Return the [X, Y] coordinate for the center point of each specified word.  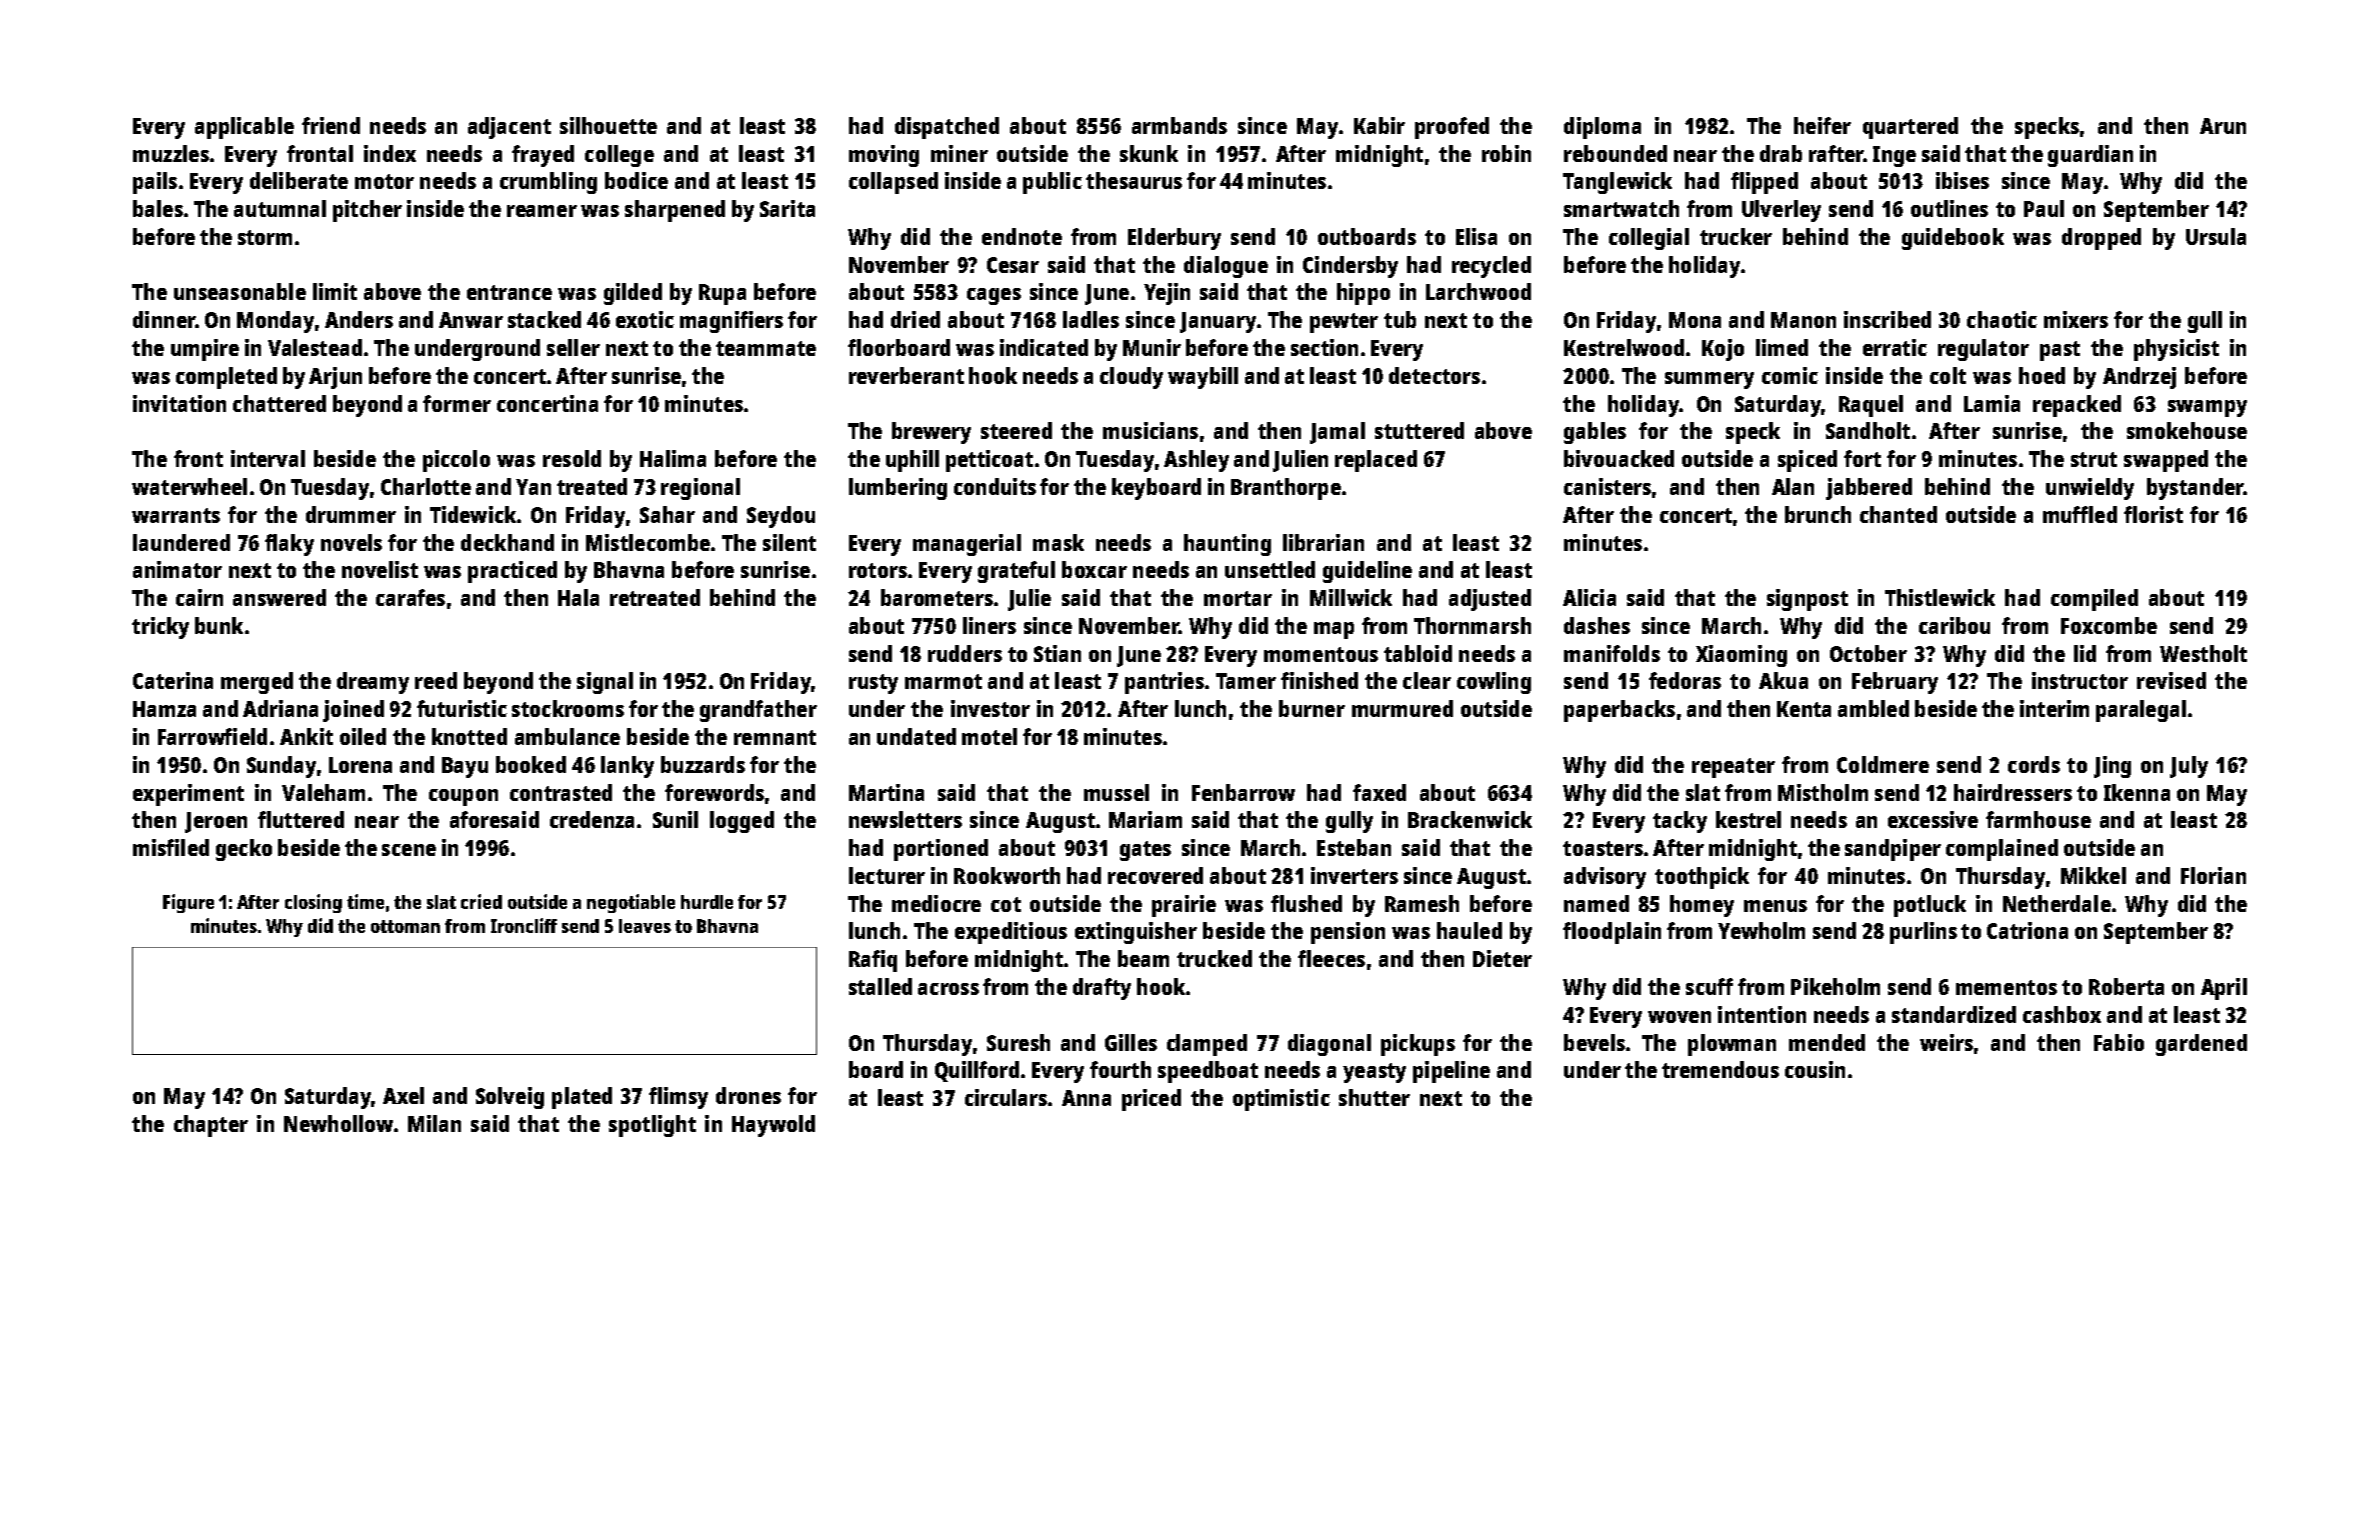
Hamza [164, 709]
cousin [1815, 1069]
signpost [1807, 600]
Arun [2223, 126]
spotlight [652, 1126]
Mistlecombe [648, 542]
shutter [1374, 1097]
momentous [1321, 654]
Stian [1057, 653]
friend [331, 125]
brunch [1818, 514]
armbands [1179, 125]
